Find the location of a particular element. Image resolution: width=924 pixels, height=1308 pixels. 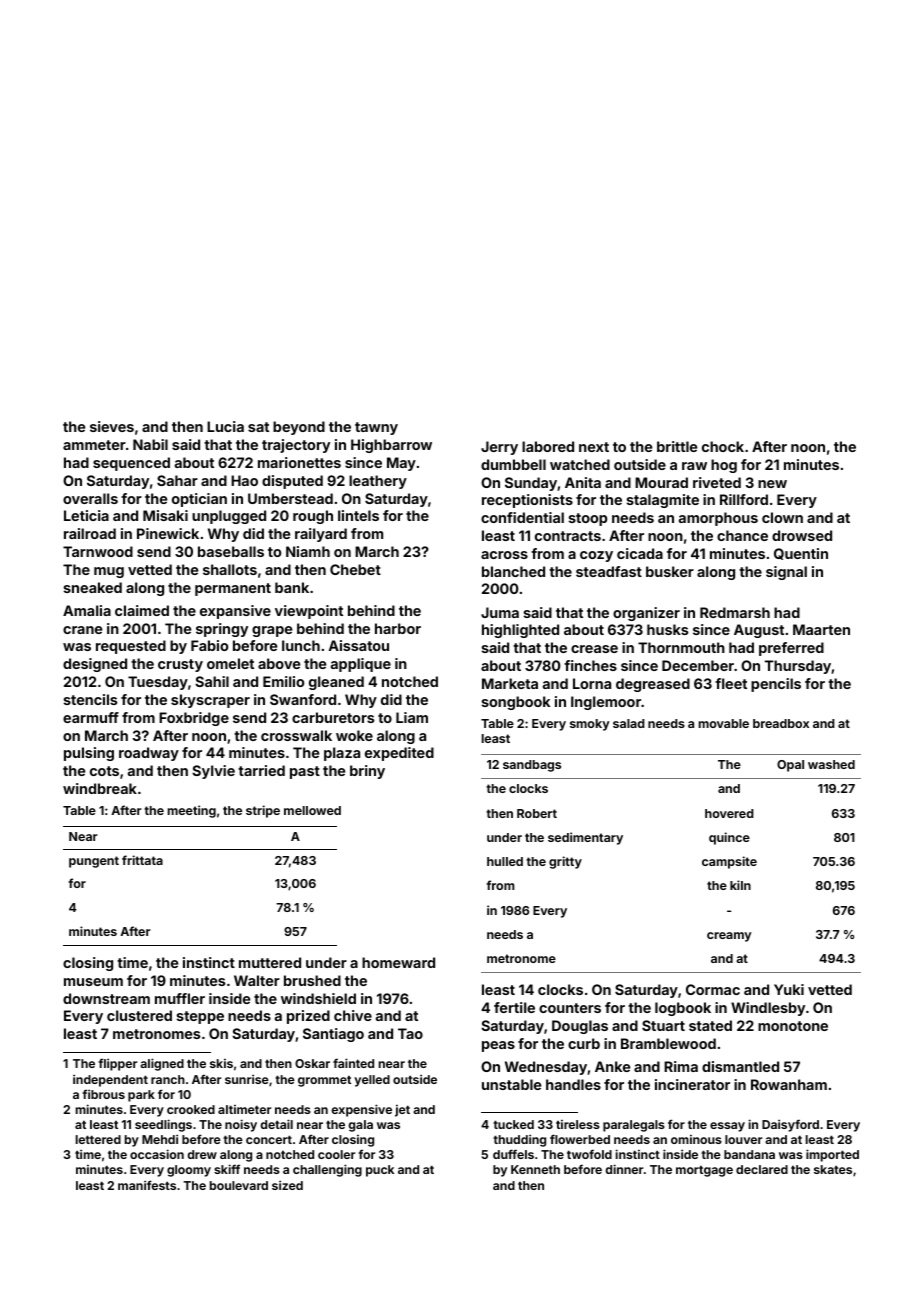

counters is located at coordinates (570, 1008).
